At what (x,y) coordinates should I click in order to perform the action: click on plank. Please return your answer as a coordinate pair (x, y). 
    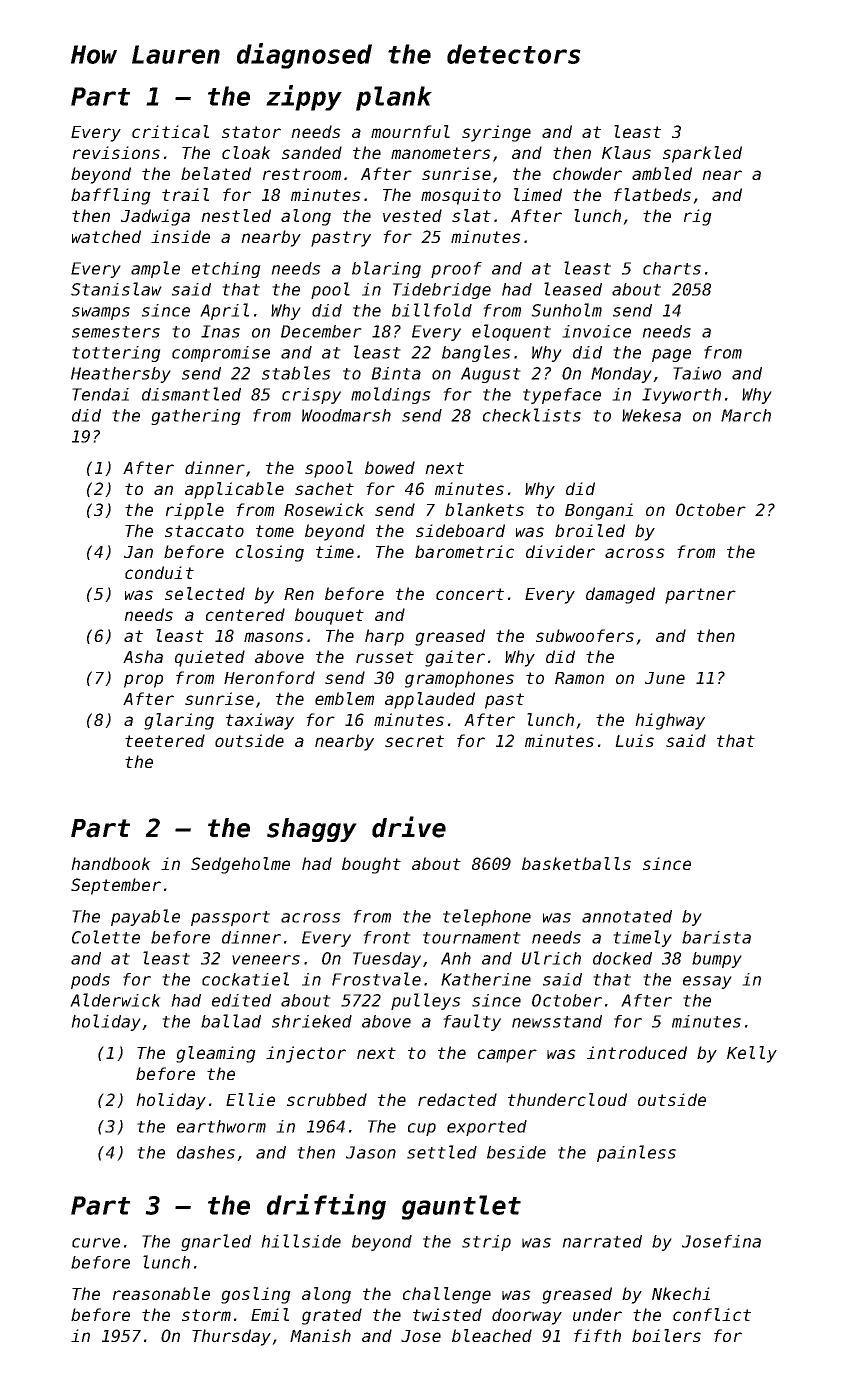
    Looking at the image, I should click on (394, 98).
